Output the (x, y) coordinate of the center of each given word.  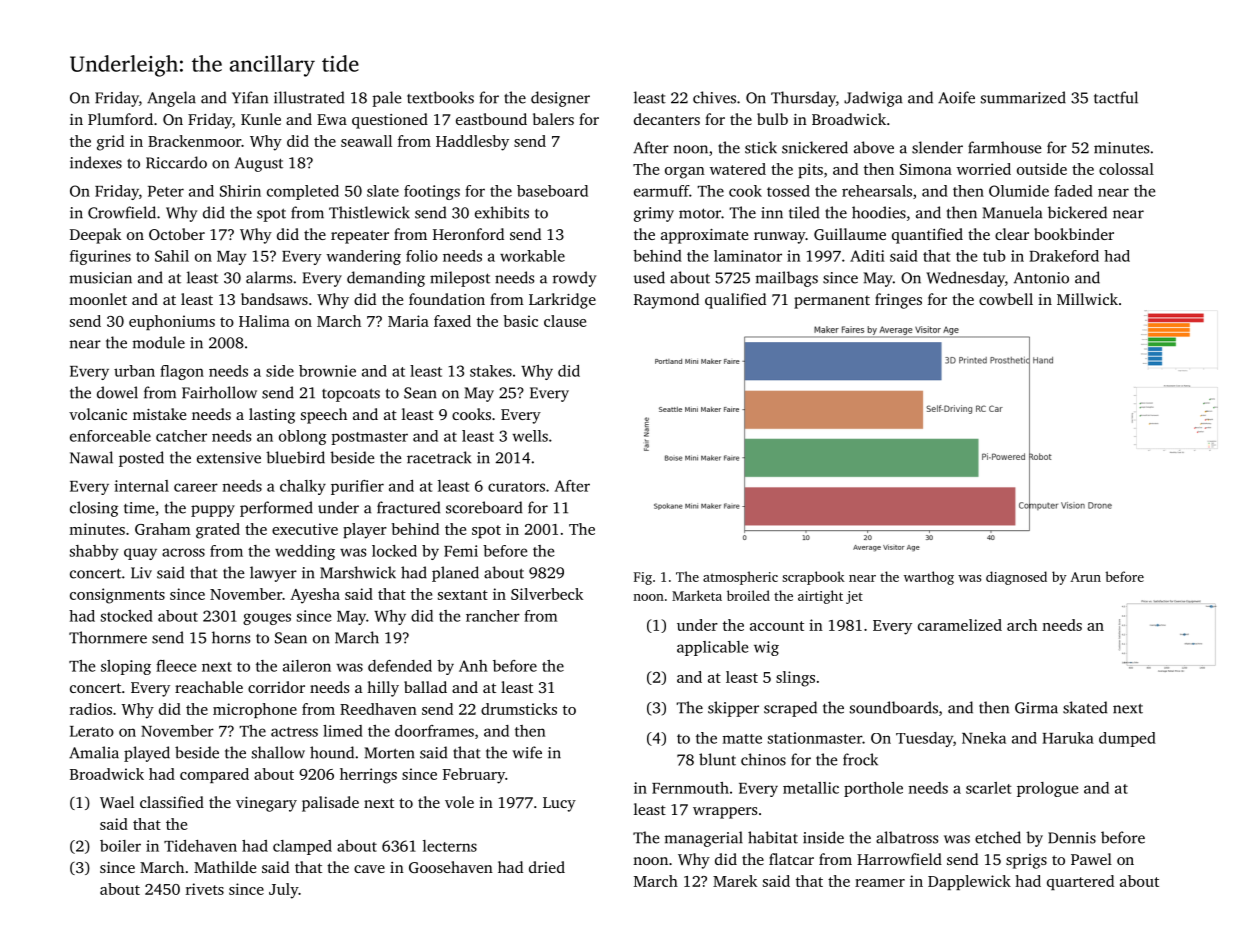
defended (400, 666)
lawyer (273, 574)
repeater (360, 237)
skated (1085, 707)
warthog (929, 578)
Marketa (697, 595)
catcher (181, 436)
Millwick (1087, 299)
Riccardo (176, 162)
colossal (1126, 169)
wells (530, 436)
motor (700, 213)
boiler (120, 846)
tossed (788, 191)
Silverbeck (547, 594)
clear (1012, 234)
